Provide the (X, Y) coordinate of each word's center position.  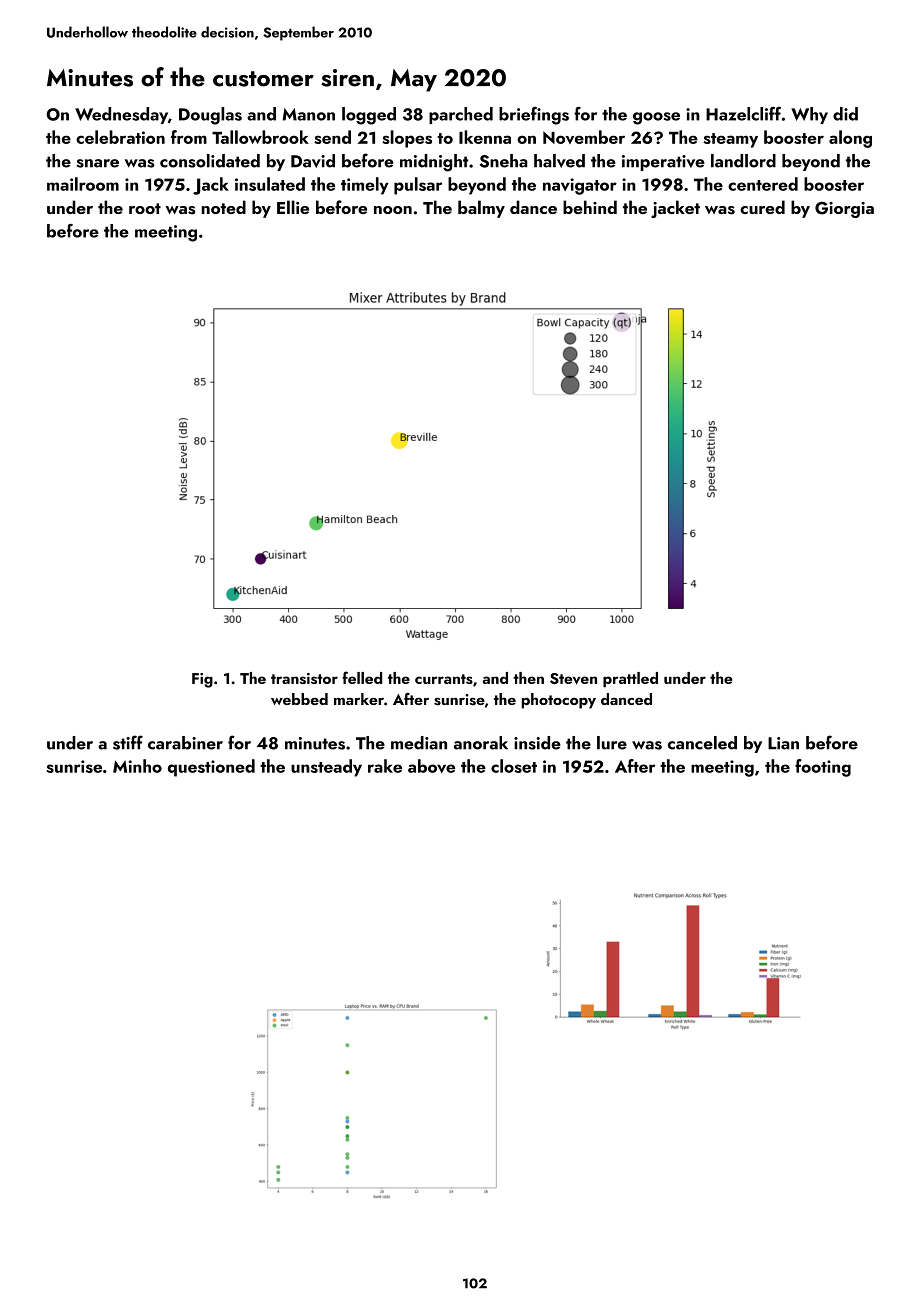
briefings (534, 116)
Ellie (293, 207)
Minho (137, 766)
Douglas (210, 116)
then (528, 678)
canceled (702, 743)
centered (763, 184)
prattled (630, 680)
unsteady (326, 768)
